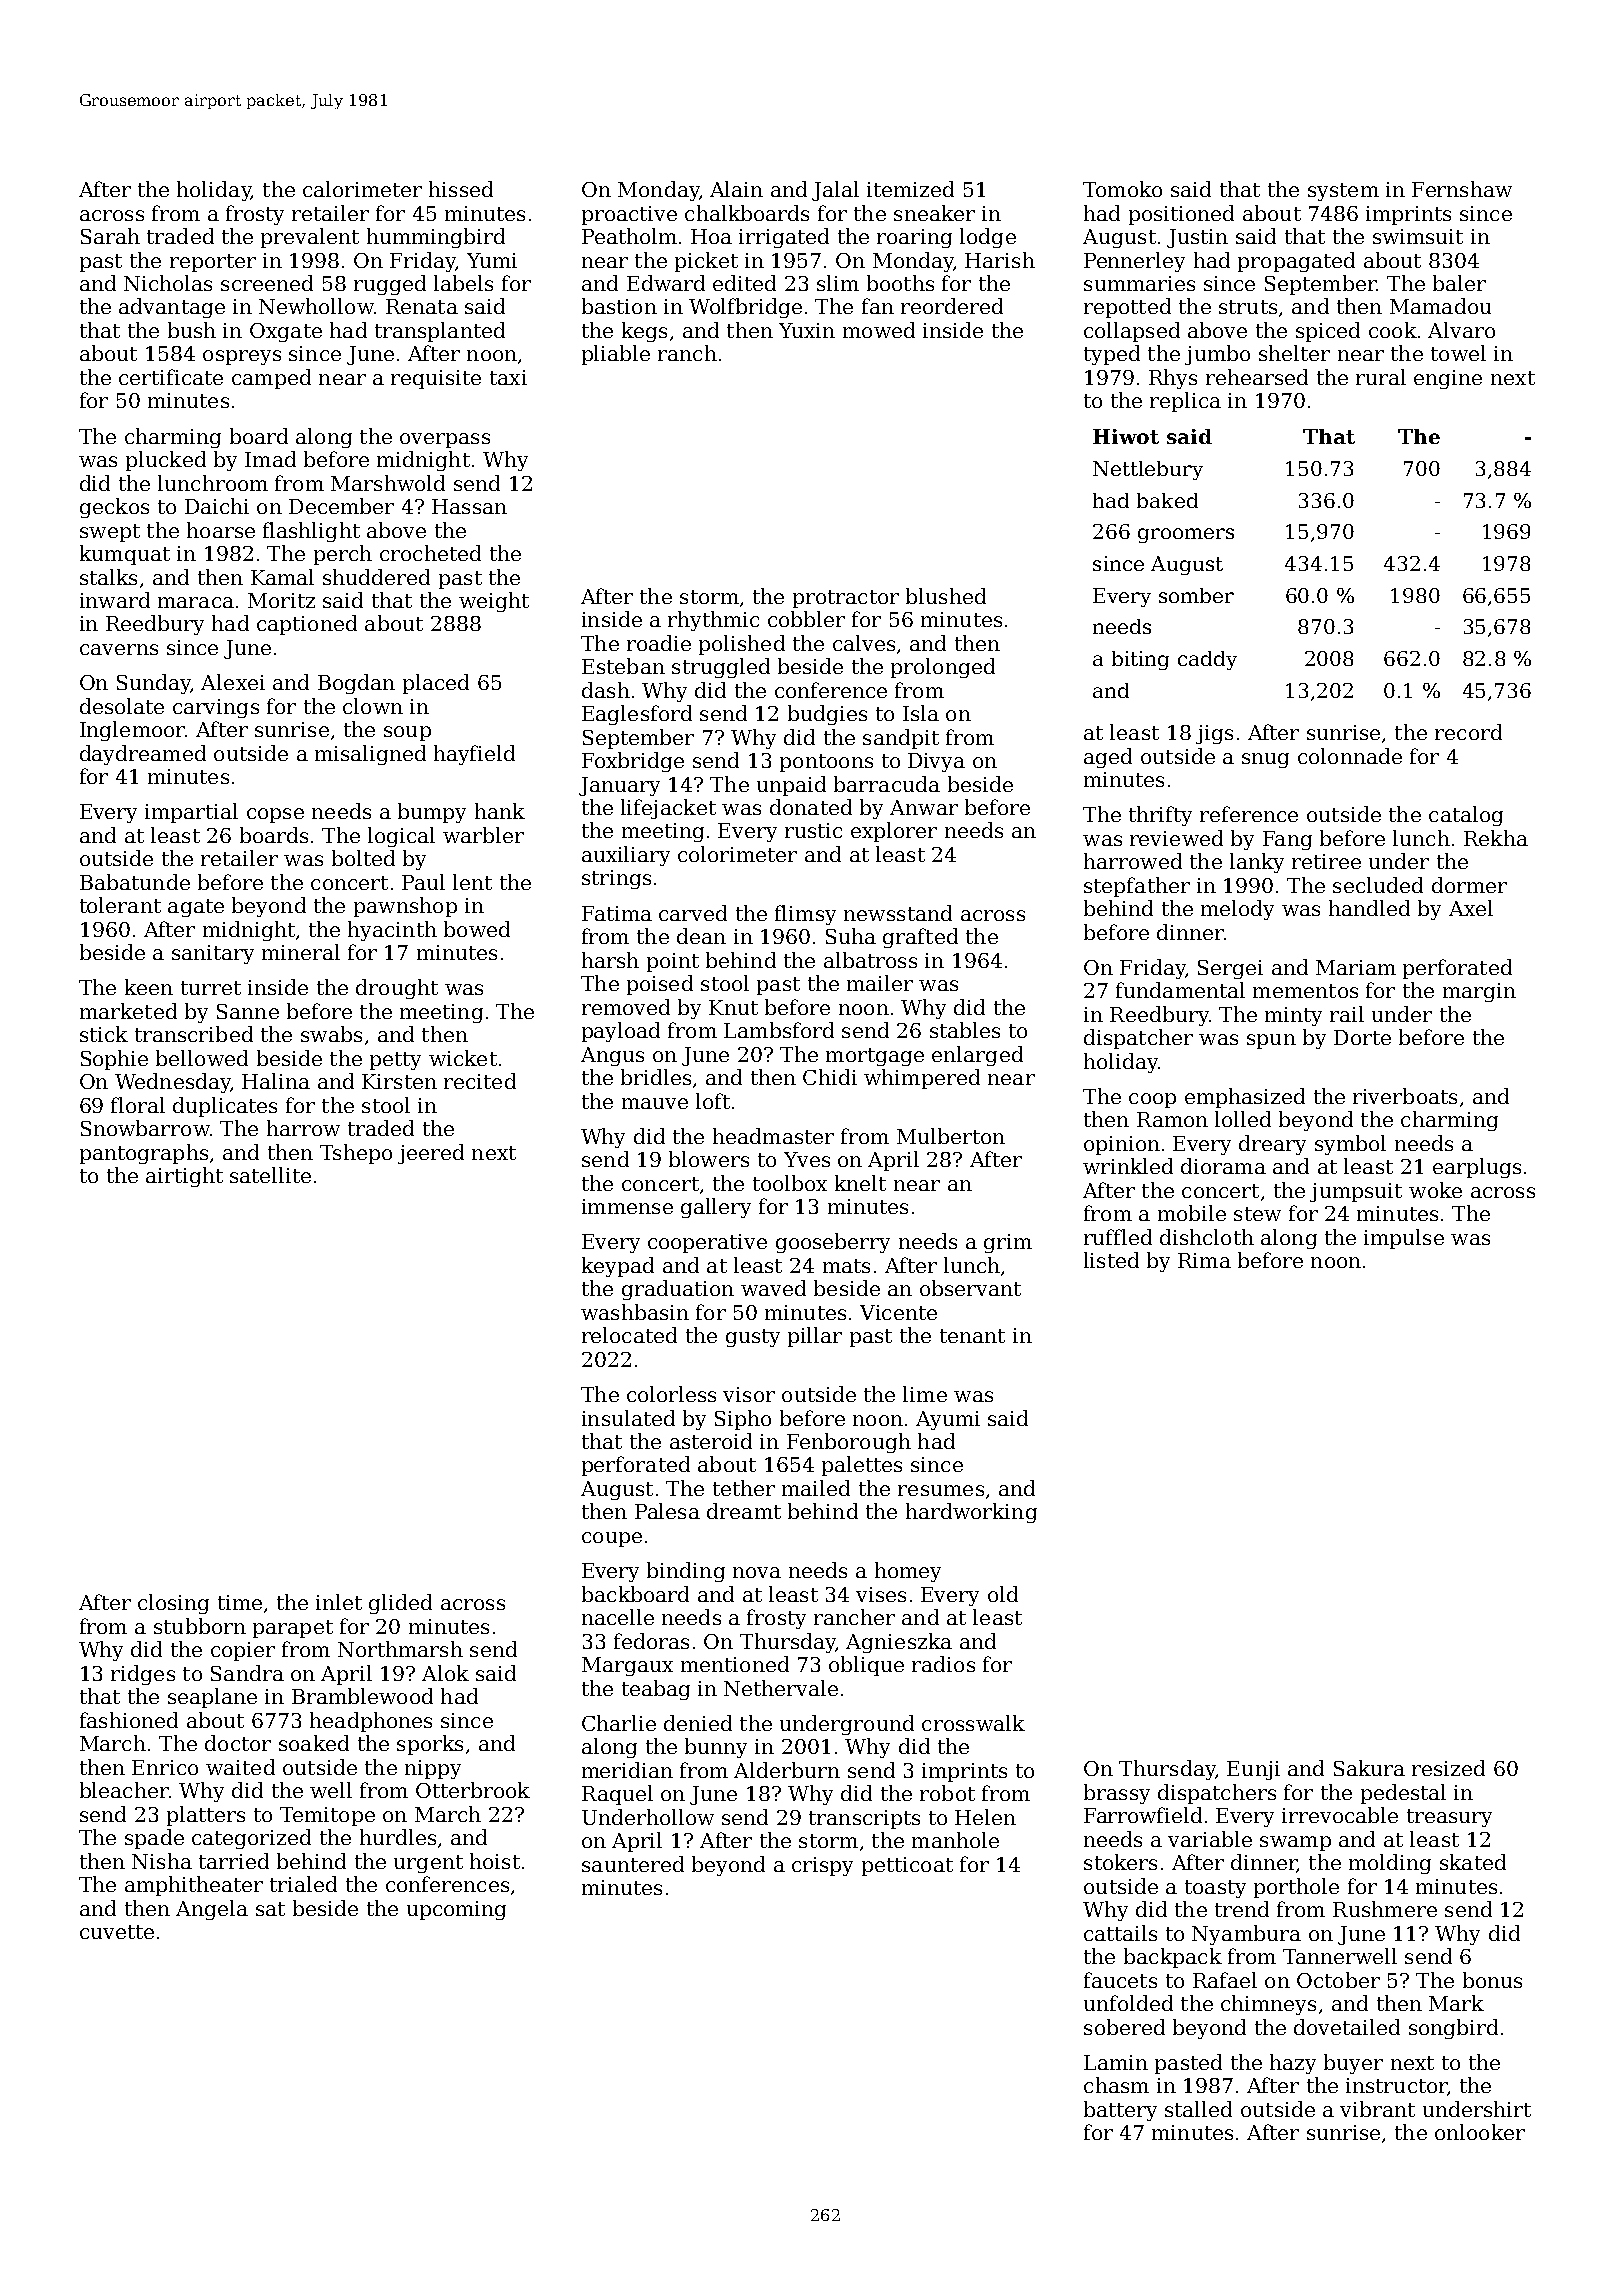 The width and height of the image is (1620, 2292). I want to click on Oxgate, so click(286, 332).
